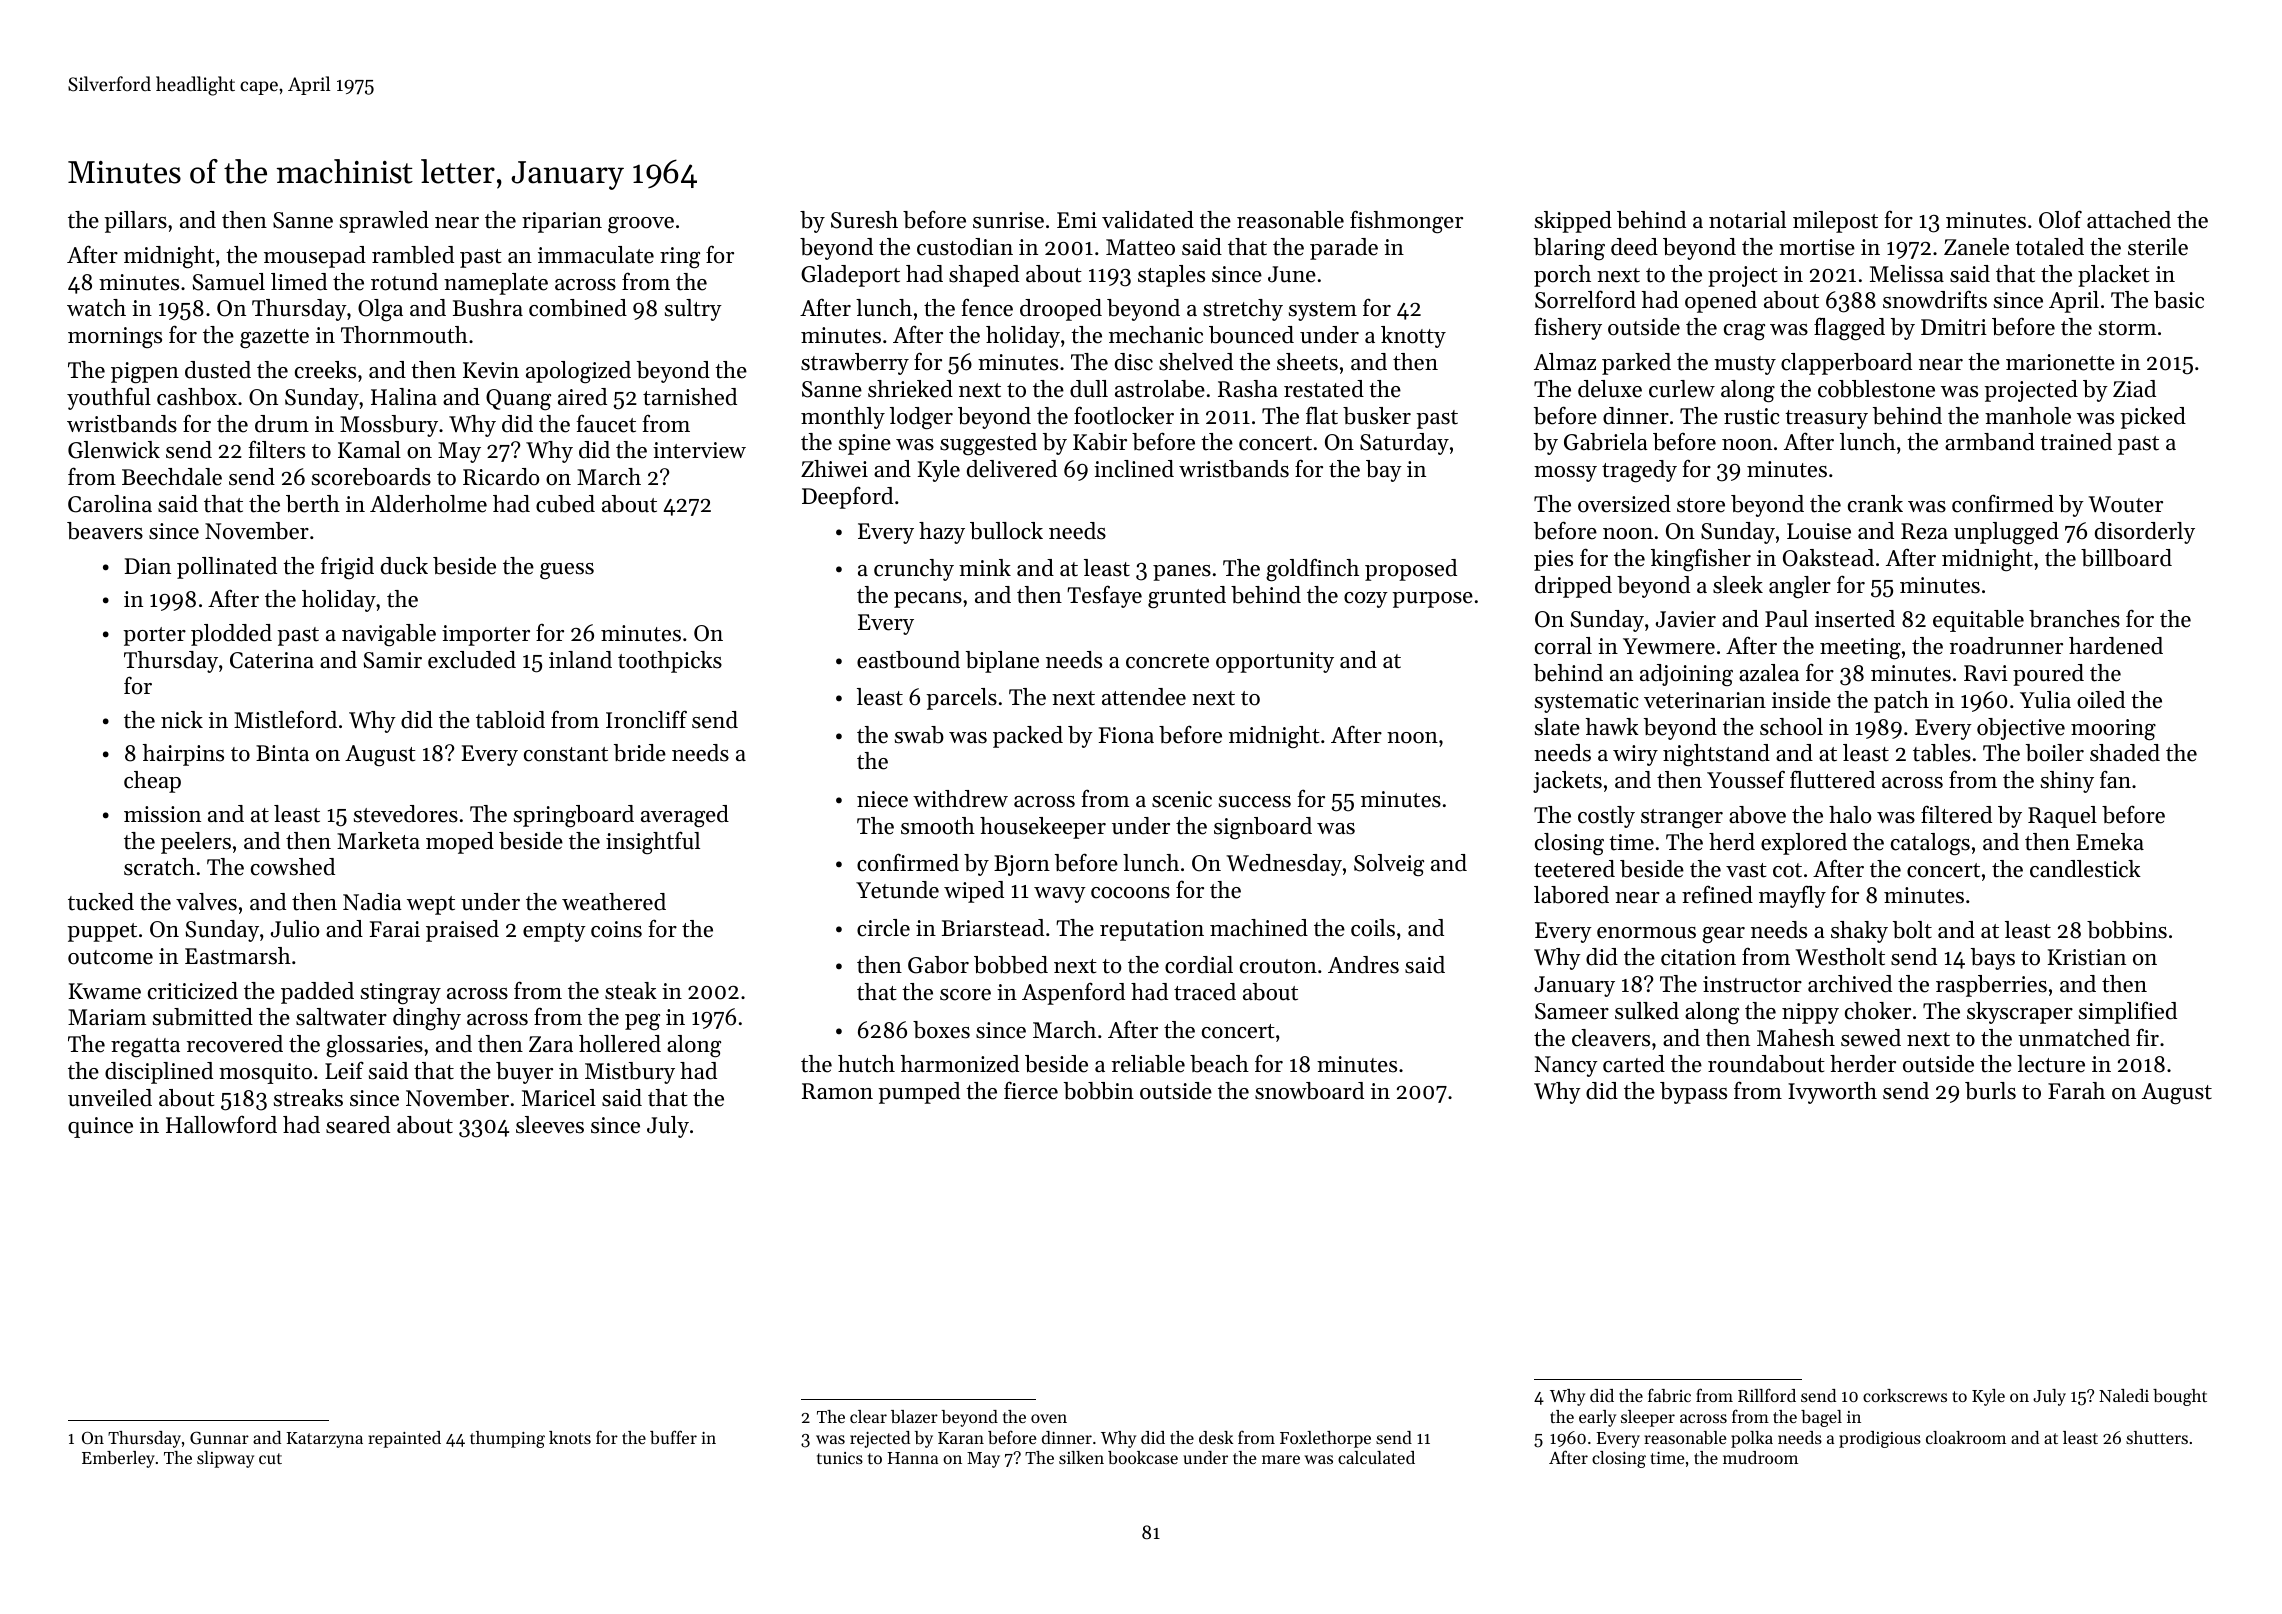  I want to click on thumping, so click(507, 1439).
